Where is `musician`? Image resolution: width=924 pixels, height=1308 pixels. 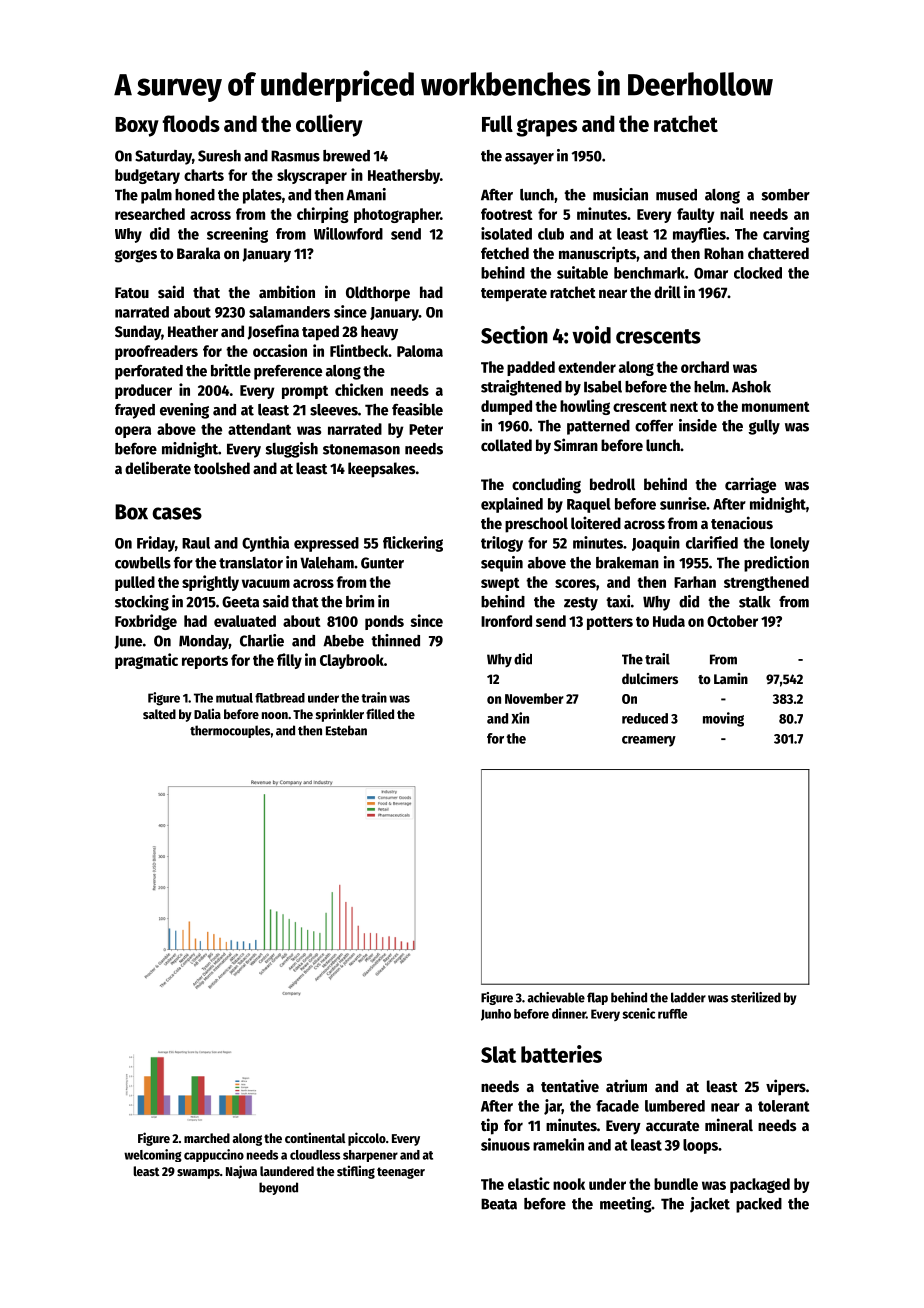 musician is located at coordinates (620, 194).
